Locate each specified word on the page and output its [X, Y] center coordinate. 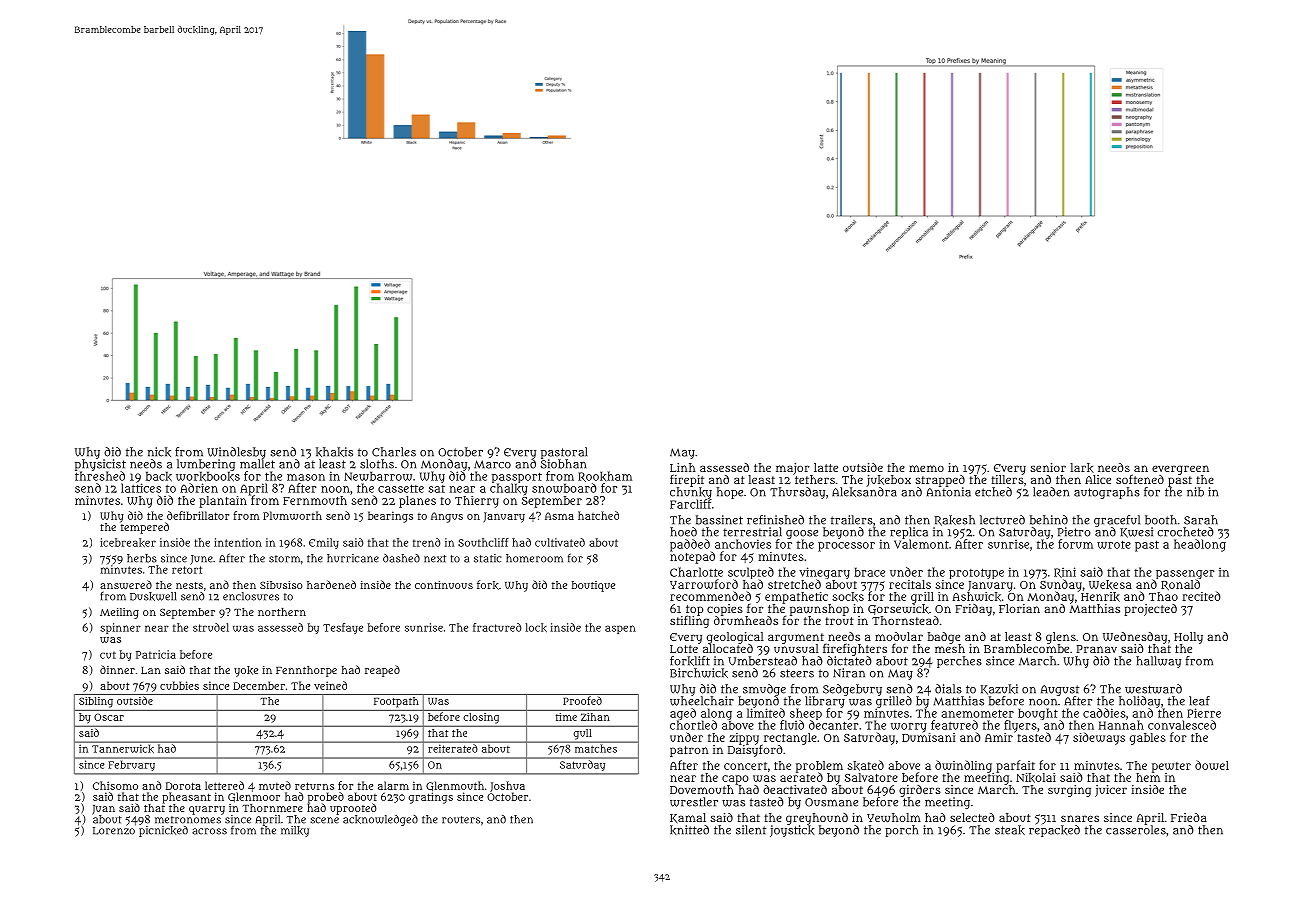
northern [282, 612]
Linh [683, 467]
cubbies [179, 685]
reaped [382, 671]
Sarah [1201, 520]
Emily [324, 543]
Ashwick [977, 597]
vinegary [824, 573]
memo [926, 468]
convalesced [1182, 725]
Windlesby [236, 453]
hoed [683, 532]
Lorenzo [114, 831]
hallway [1158, 662]
